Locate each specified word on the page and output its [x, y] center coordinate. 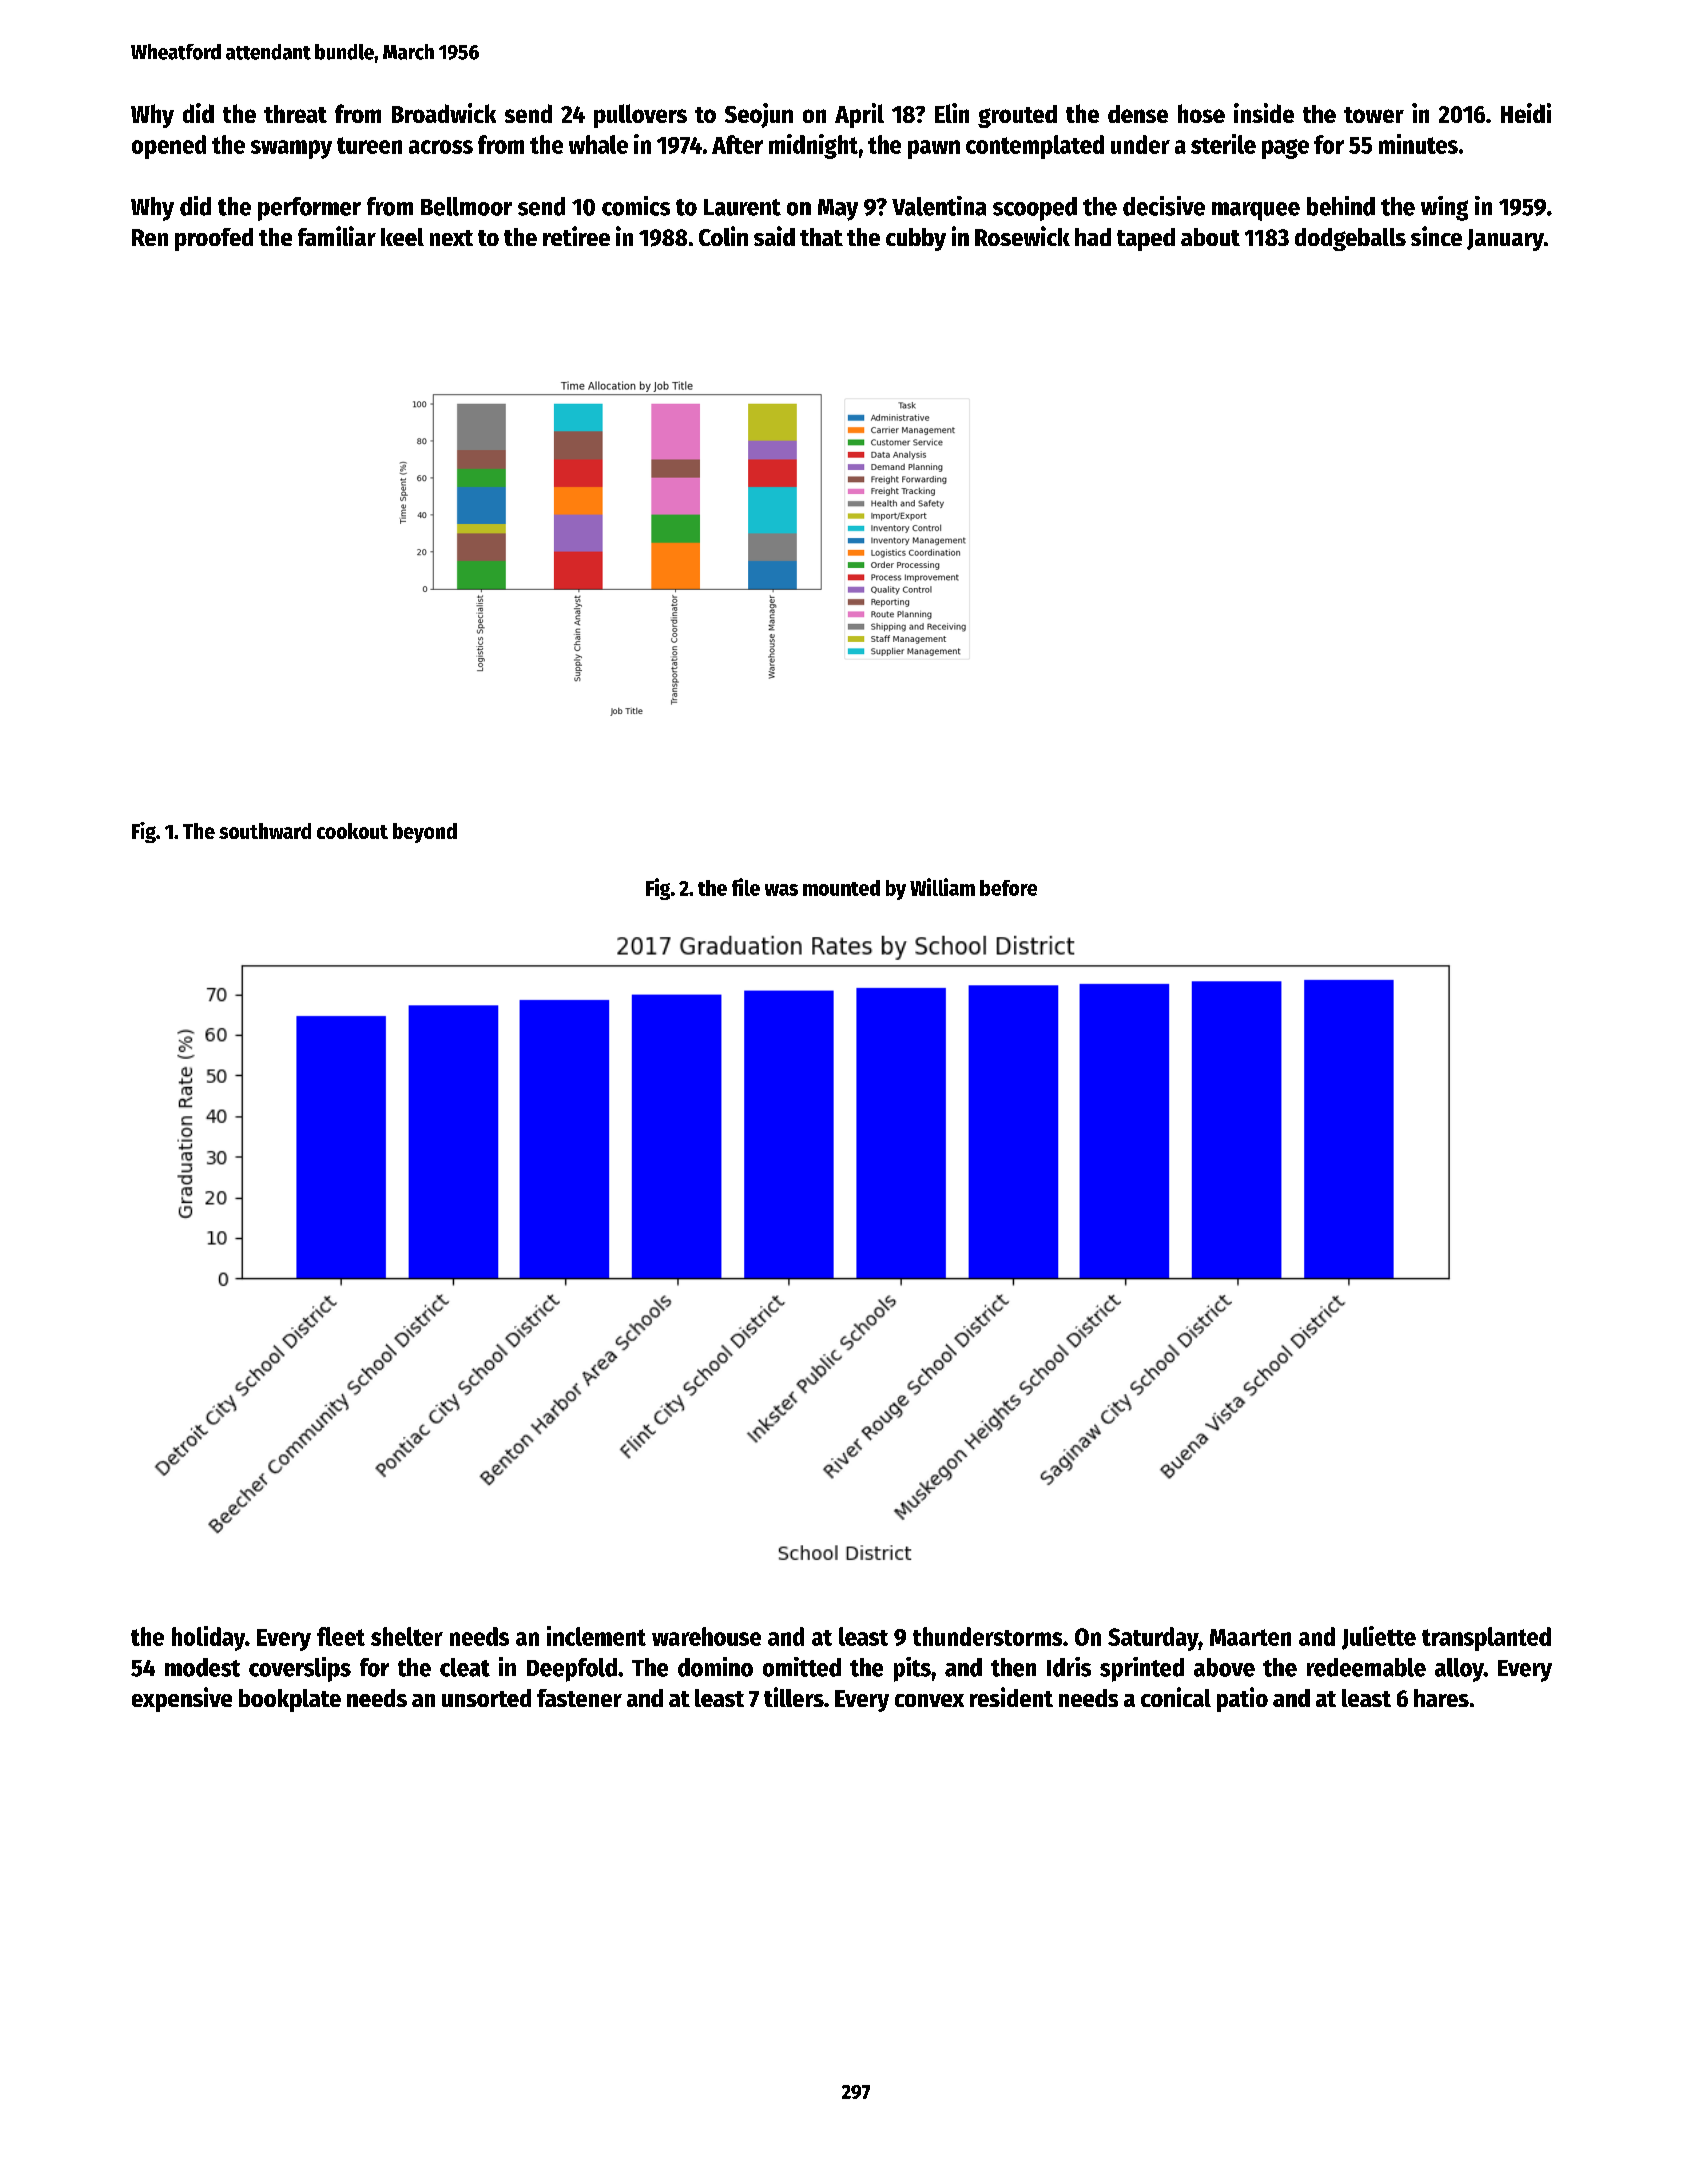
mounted [841, 888]
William [942, 887]
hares [1441, 1698]
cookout [352, 831]
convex [929, 1700]
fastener [579, 1698]
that [821, 237]
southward [265, 831]
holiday [208, 1638]
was [781, 890]
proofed [214, 239]
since [1436, 236]
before [1008, 888]
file [746, 887]
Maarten [1250, 1637]
